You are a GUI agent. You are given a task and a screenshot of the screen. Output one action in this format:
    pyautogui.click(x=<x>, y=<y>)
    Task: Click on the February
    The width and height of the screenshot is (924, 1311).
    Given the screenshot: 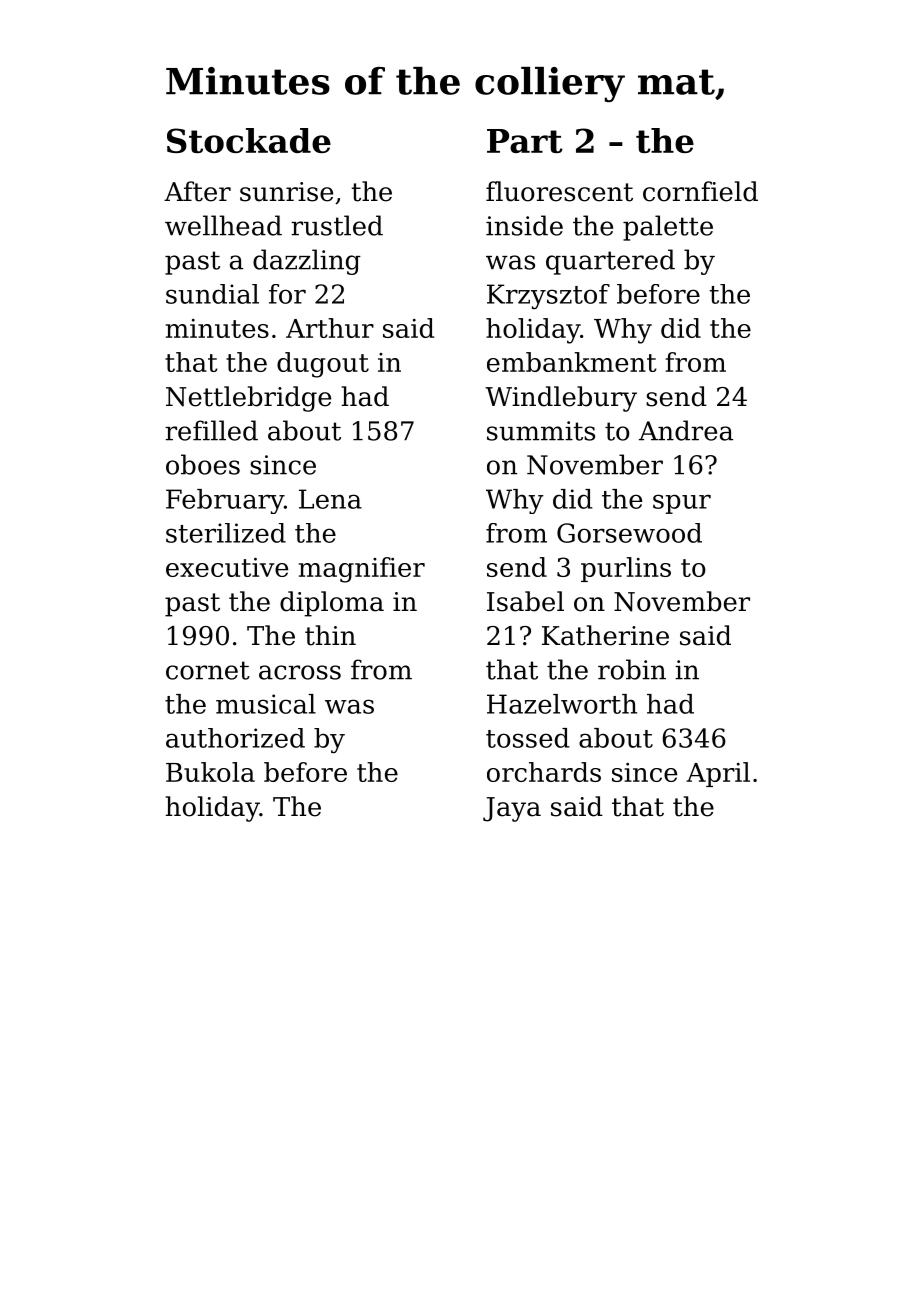 What is the action you would take?
    pyautogui.click(x=225, y=501)
